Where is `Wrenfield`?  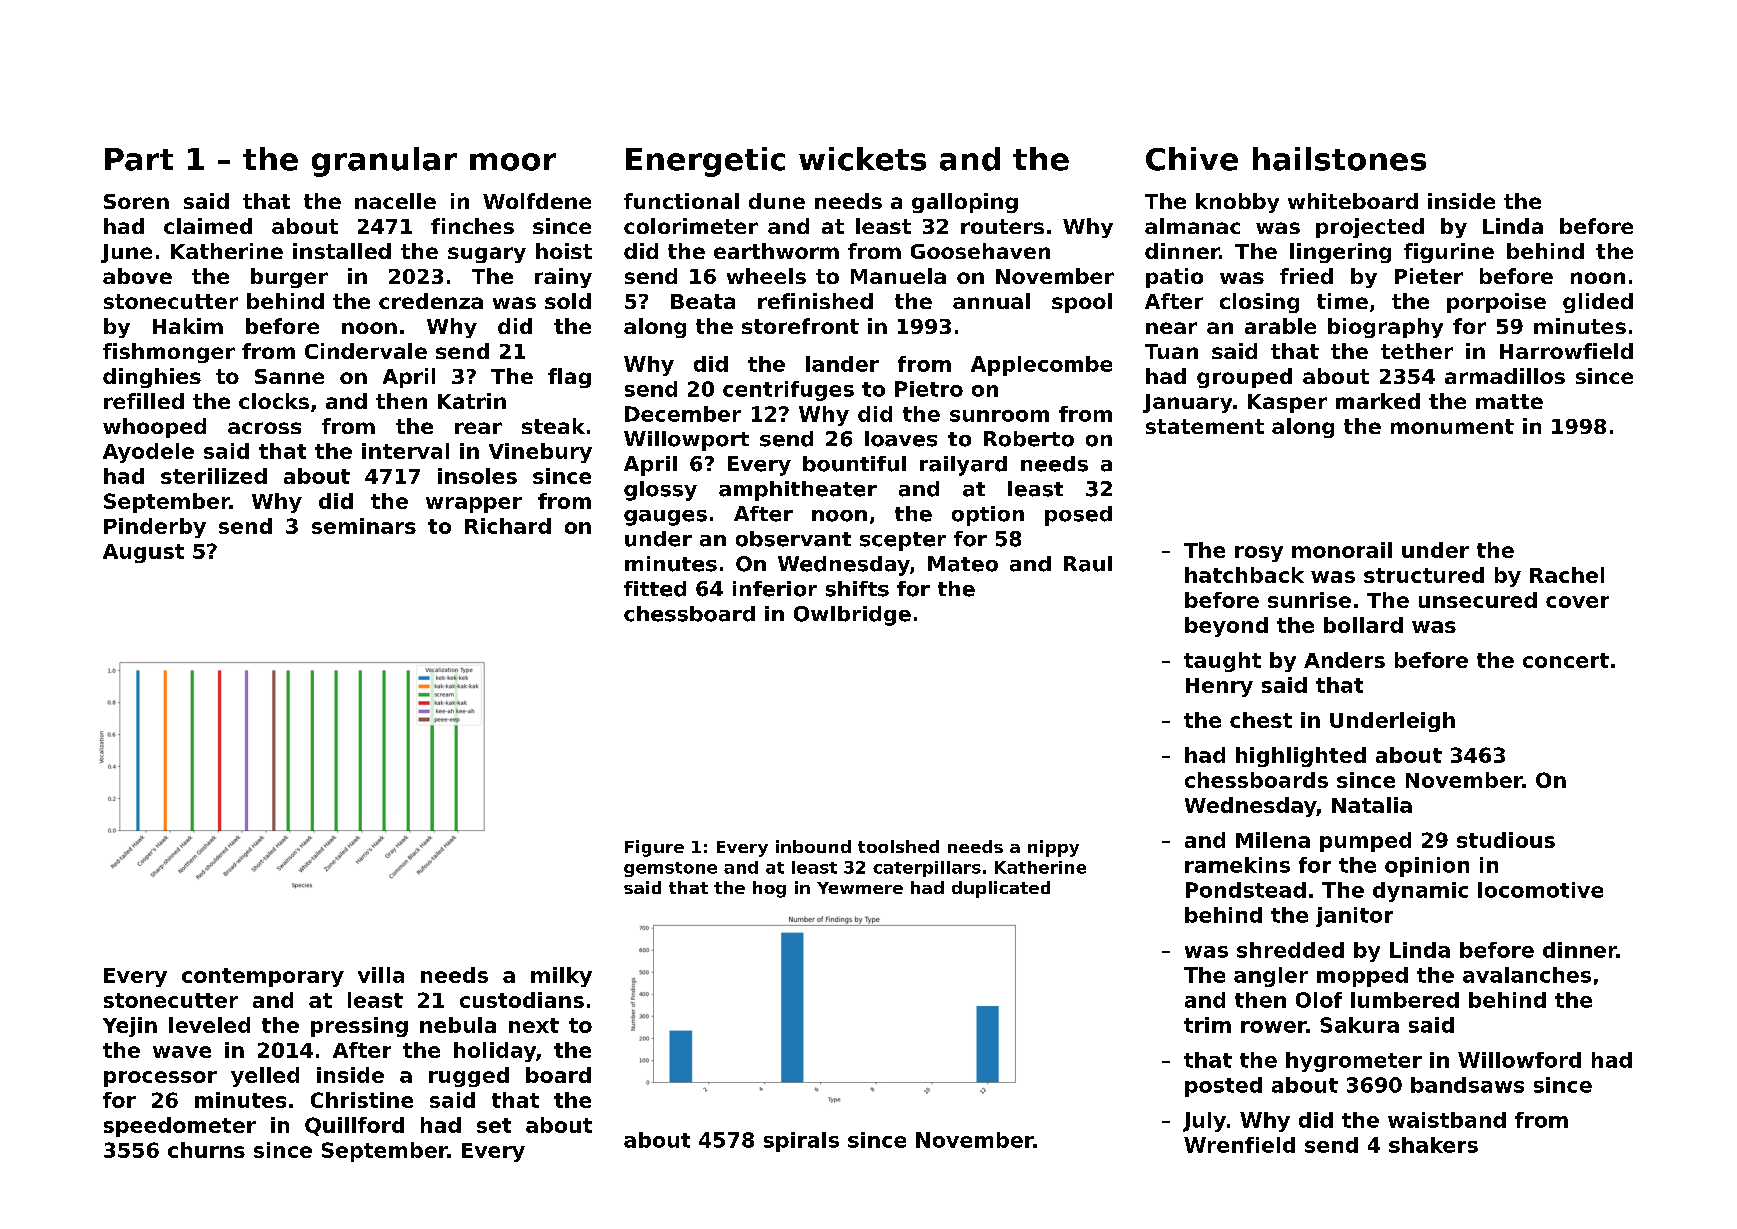
Wrenfield is located at coordinates (1239, 1145).
